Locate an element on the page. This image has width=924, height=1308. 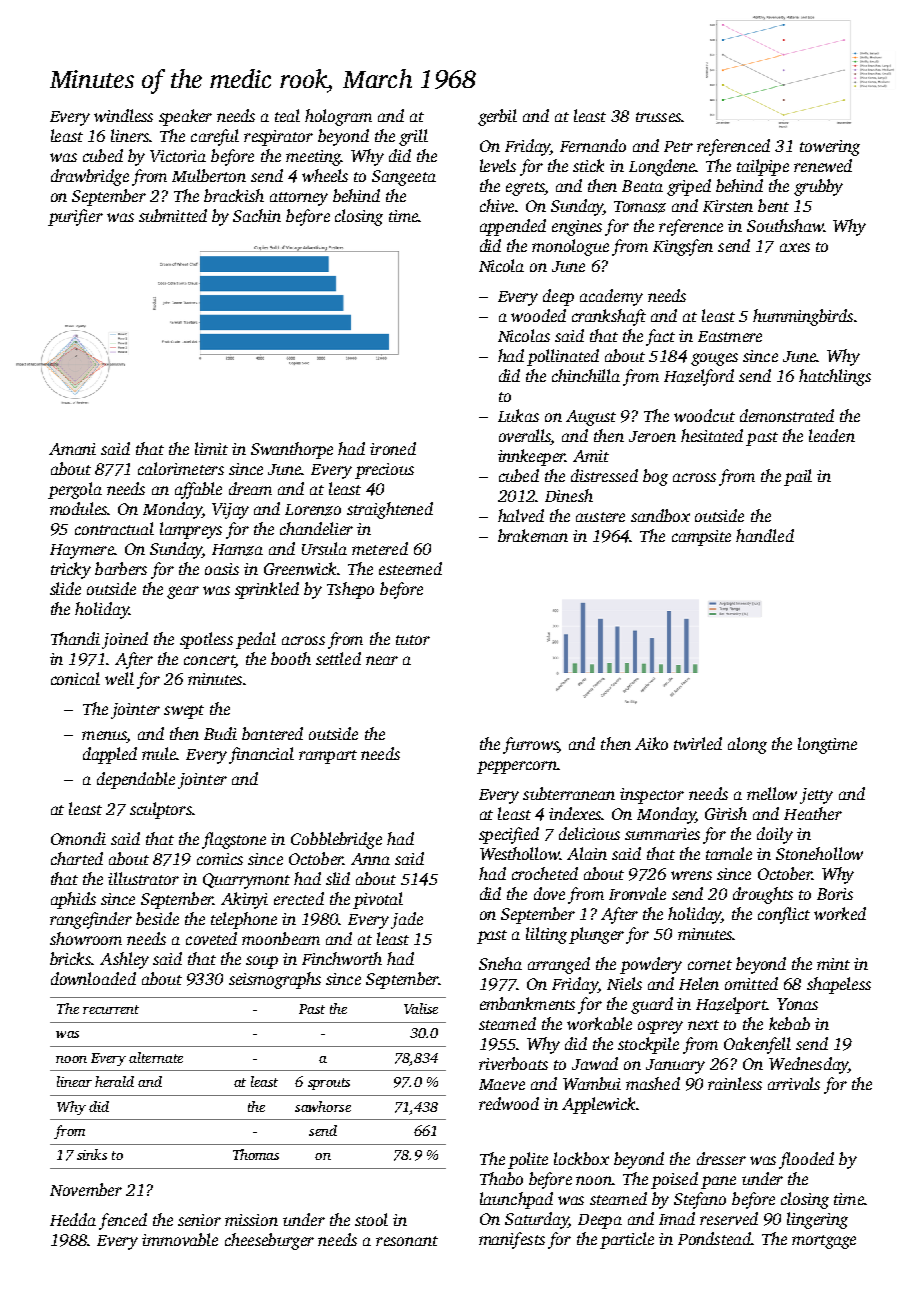
soup is located at coordinates (262, 962).
